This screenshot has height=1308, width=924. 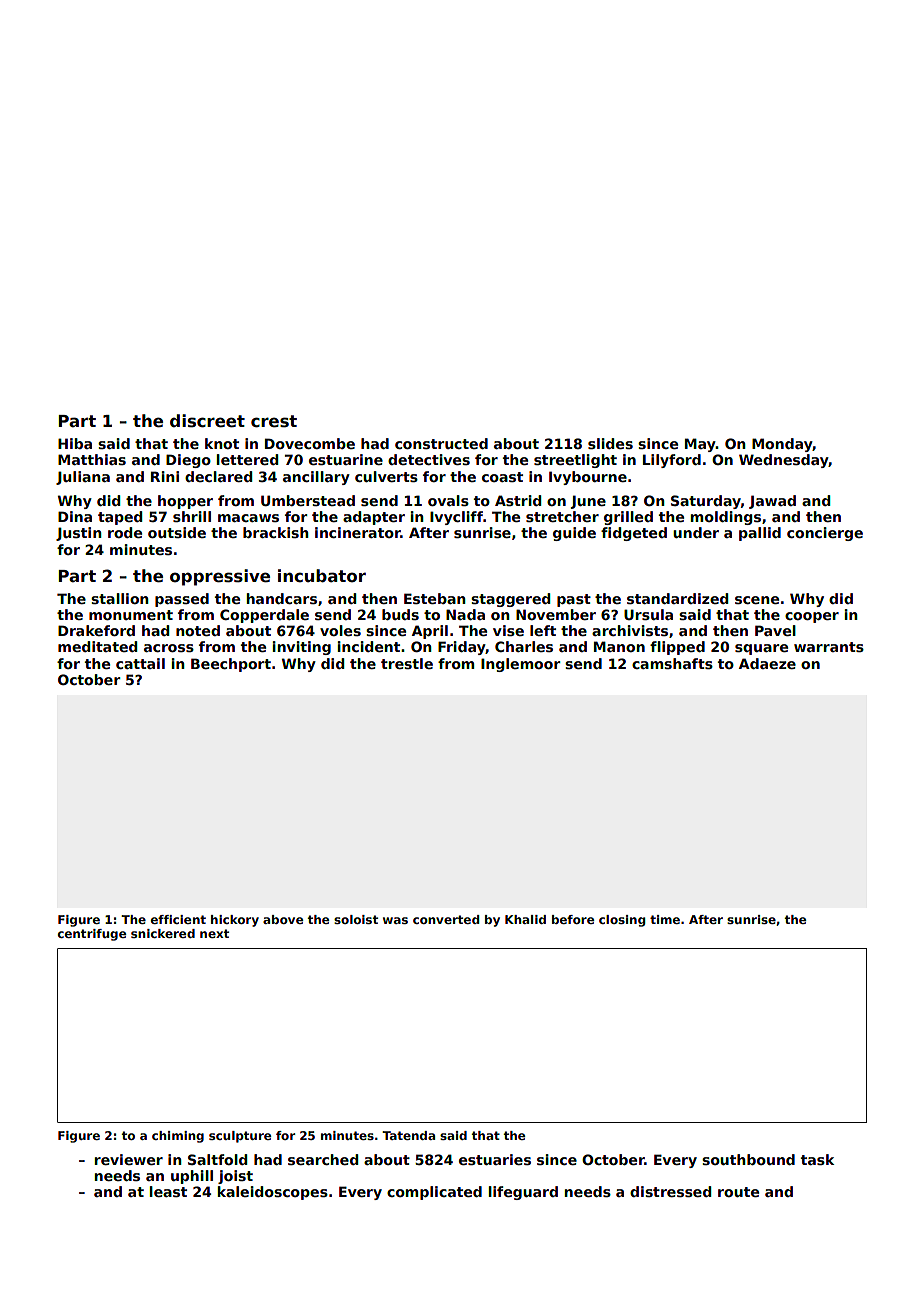 What do you see at coordinates (274, 421) in the screenshot?
I see `crest` at bounding box center [274, 421].
